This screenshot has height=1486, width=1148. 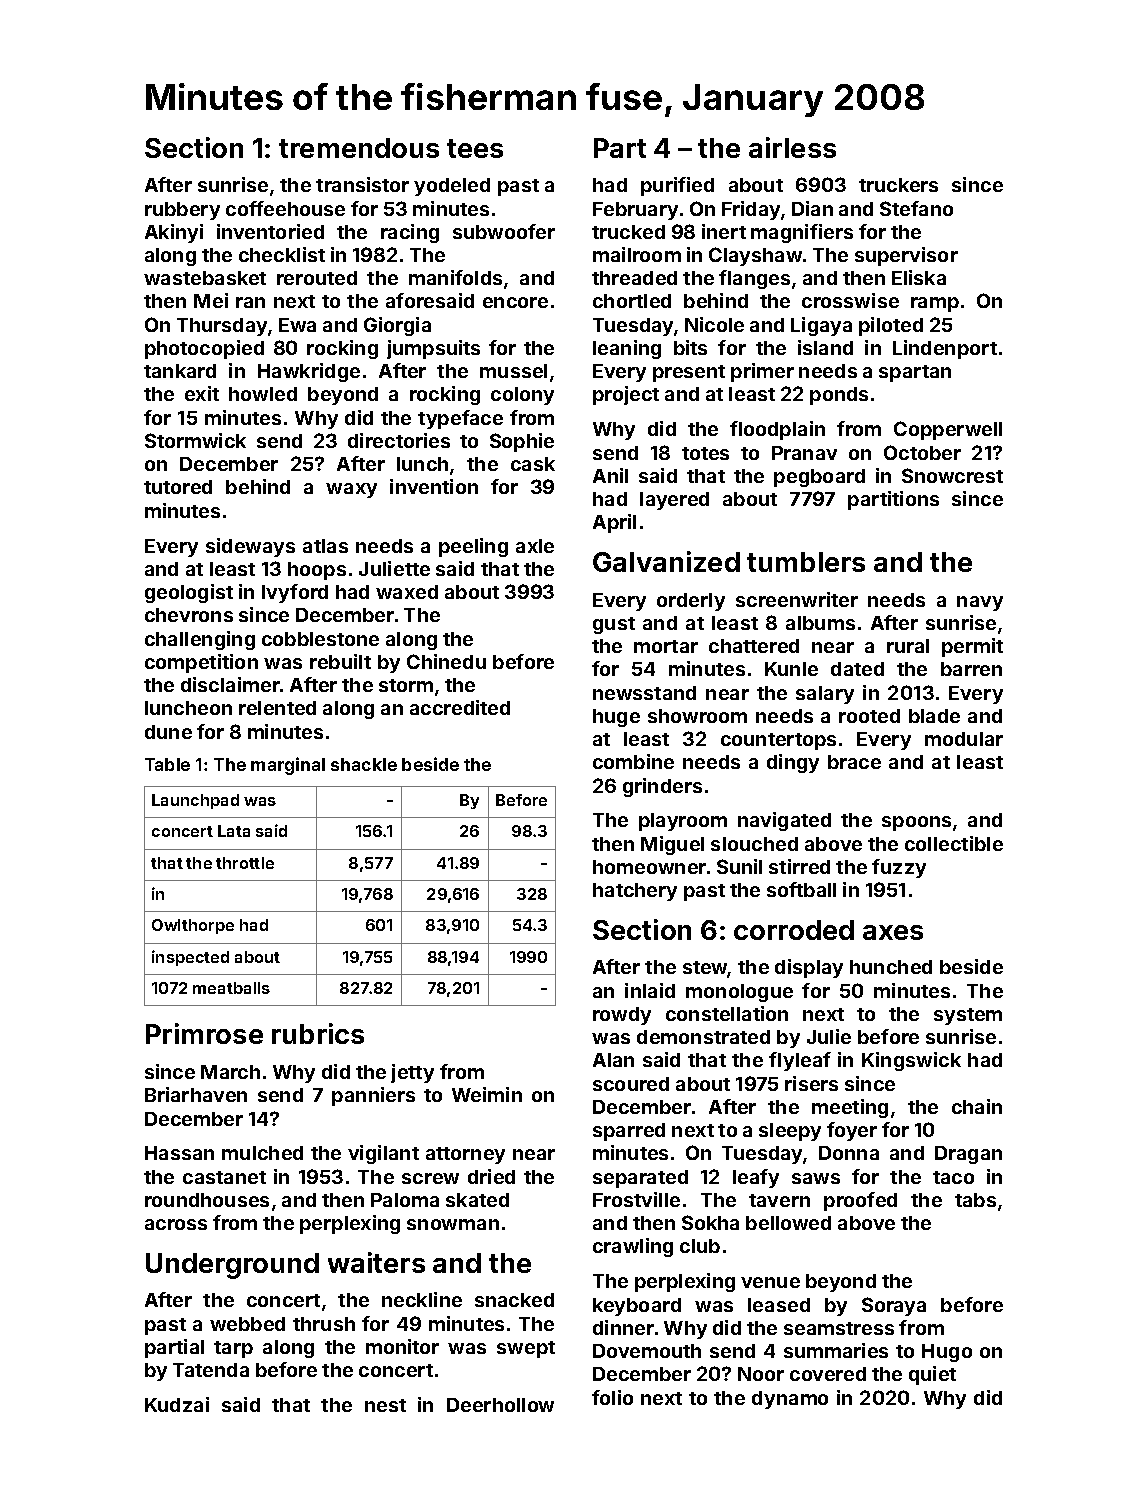 I want to click on Dian, so click(x=812, y=208).
